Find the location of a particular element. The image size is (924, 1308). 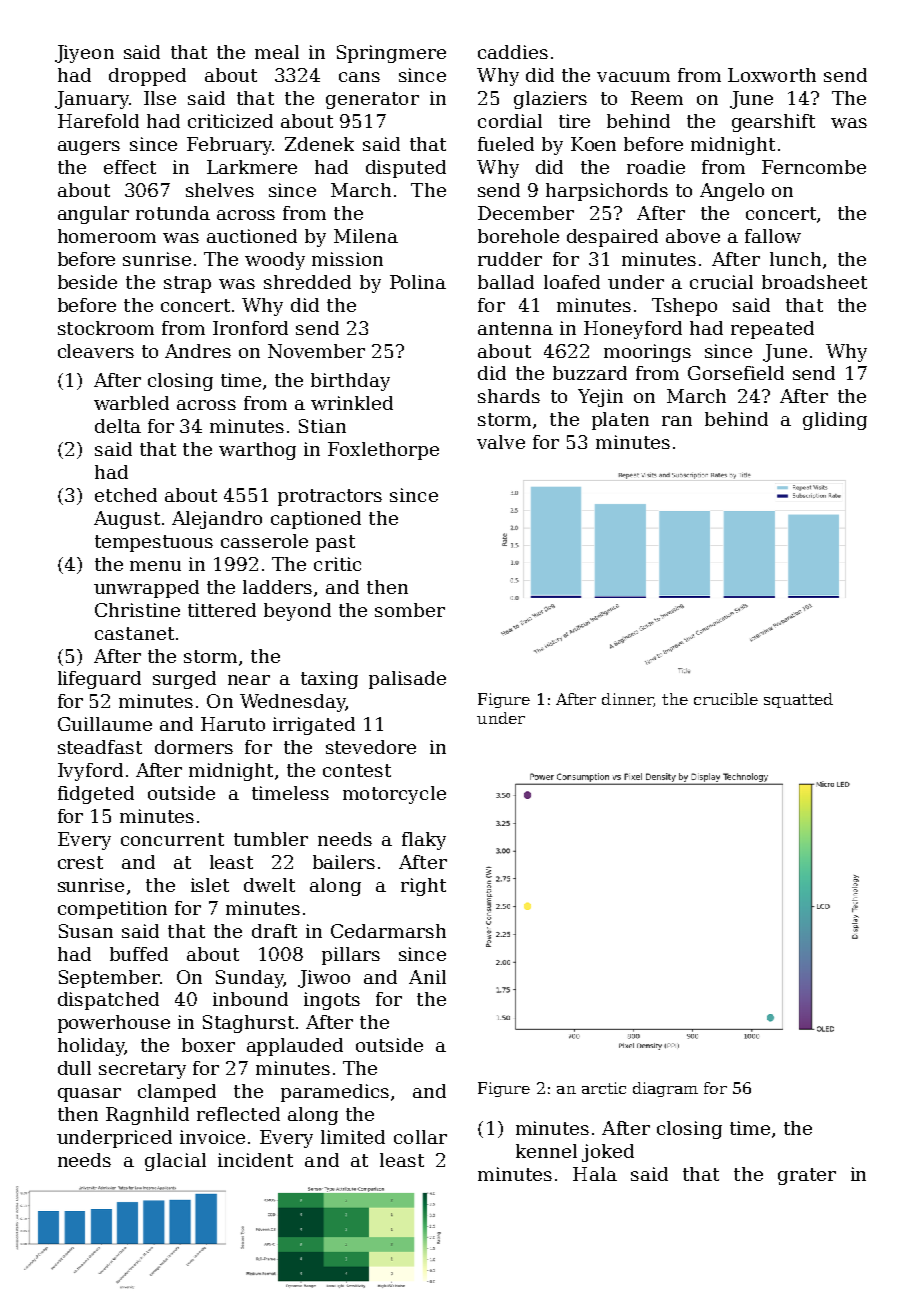

platen is located at coordinates (620, 421).
